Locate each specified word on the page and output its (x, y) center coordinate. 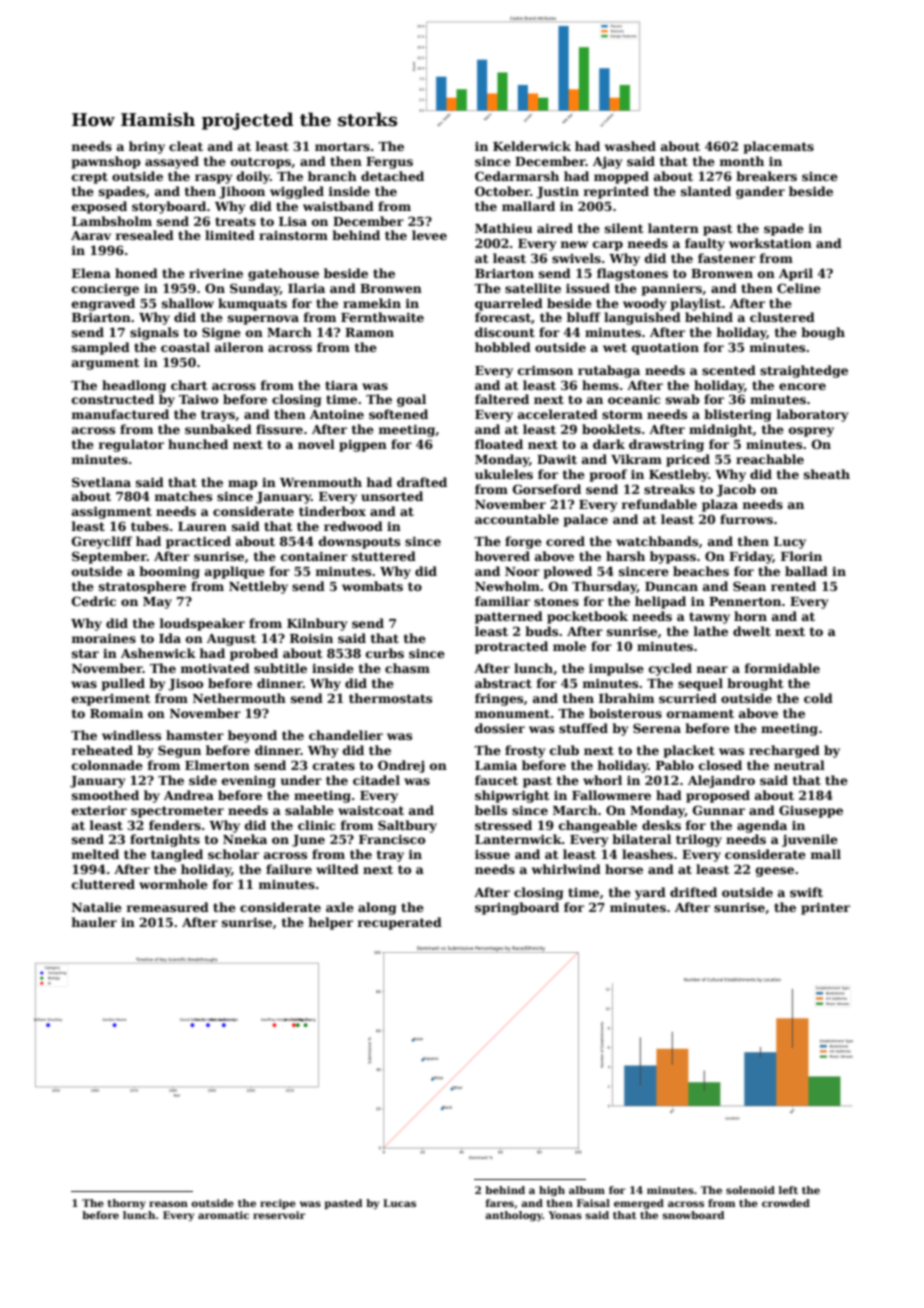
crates (334, 765)
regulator (131, 445)
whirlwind (566, 869)
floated (499, 444)
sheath (827, 474)
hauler (94, 922)
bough (823, 333)
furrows (746, 519)
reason (168, 1204)
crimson (545, 370)
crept (90, 178)
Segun (179, 751)
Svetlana (101, 482)
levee (429, 235)
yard (650, 893)
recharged (784, 751)
